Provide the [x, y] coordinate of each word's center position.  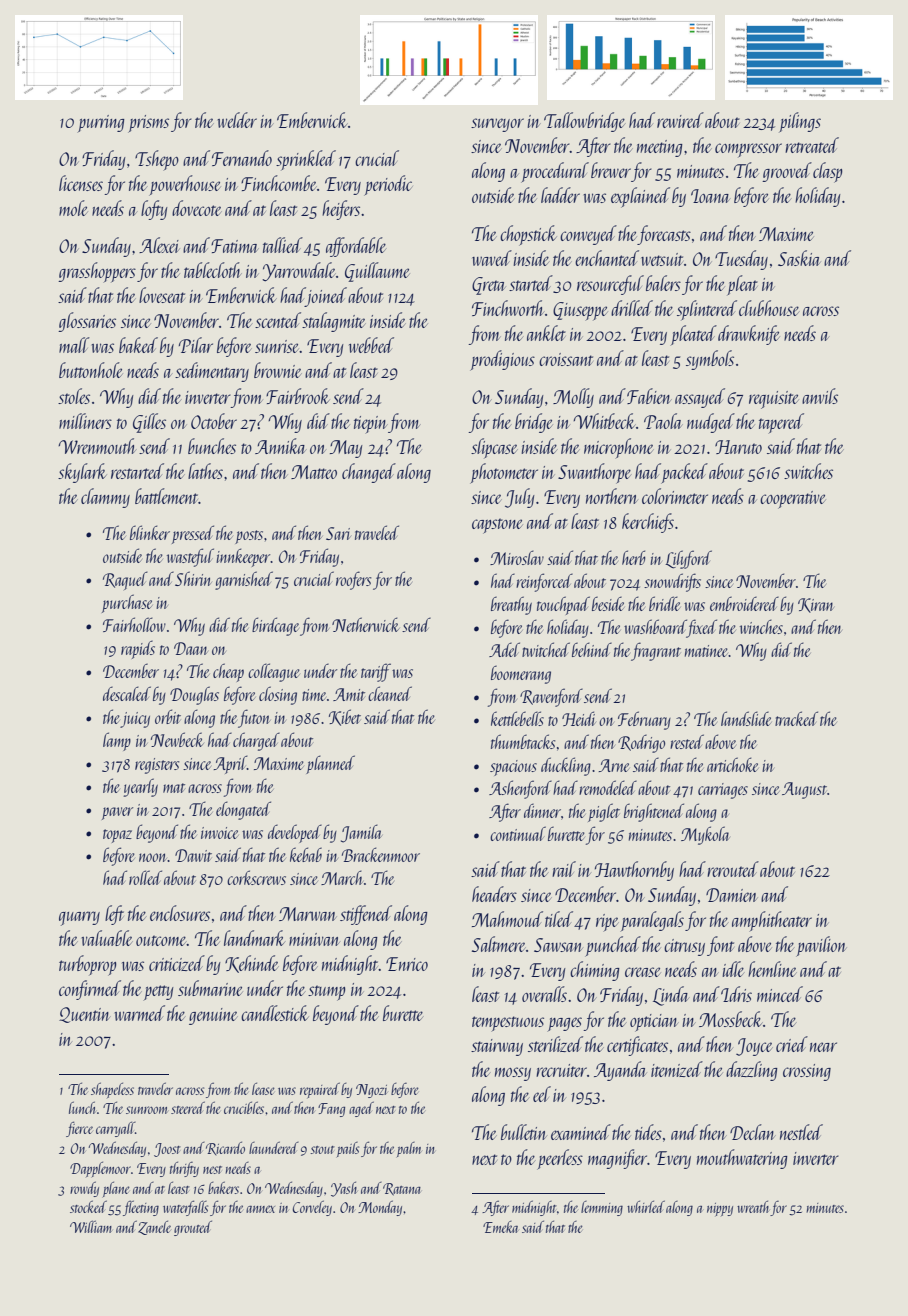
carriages [723, 791]
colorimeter [675, 496]
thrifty [184, 1169]
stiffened [366, 915]
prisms [148, 124]
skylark [82, 473]
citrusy [684, 947]
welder [237, 120]
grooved [787, 172]
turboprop [87, 965]
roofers [353, 580]
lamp [117, 741]
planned [330, 764]
